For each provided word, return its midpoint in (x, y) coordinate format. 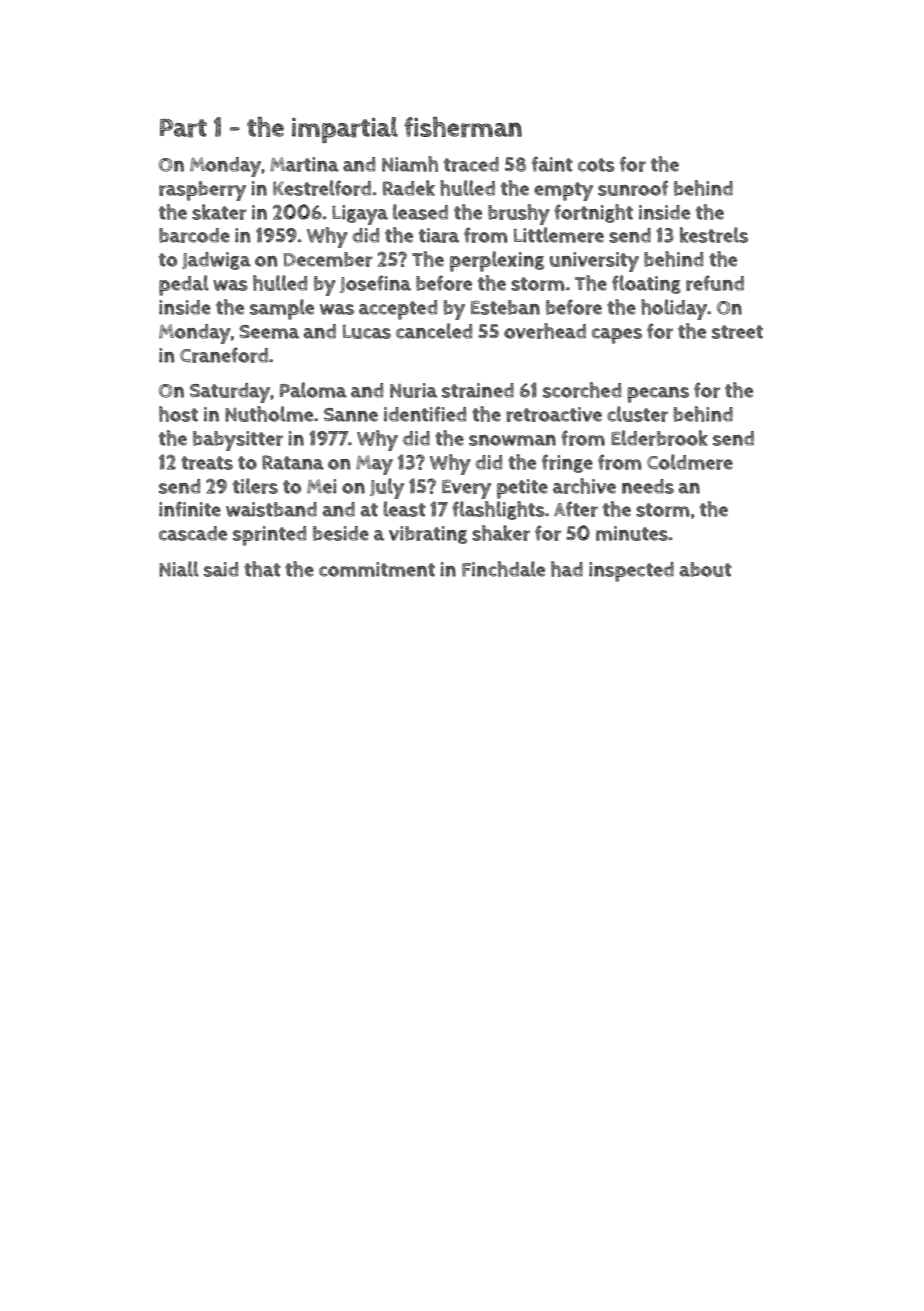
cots (596, 165)
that (262, 569)
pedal (184, 285)
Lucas (367, 332)
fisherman (463, 127)
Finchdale (503, 569)
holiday (674, 309)
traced (471, 164)
